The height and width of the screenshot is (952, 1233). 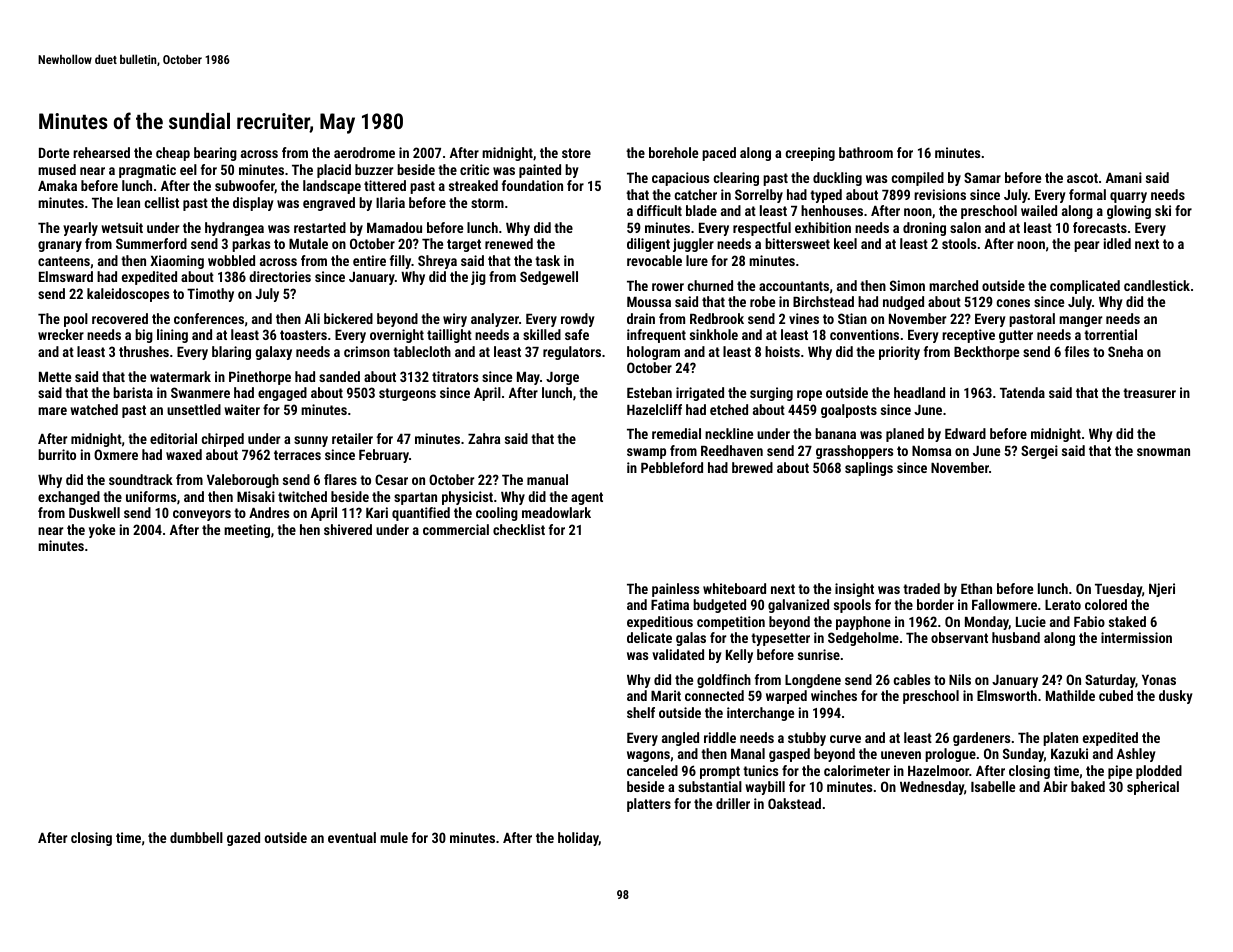 What do you see at coordinates (680, 179) in the screenshot?
I see `capacious` at bounding box center [680, 179].
